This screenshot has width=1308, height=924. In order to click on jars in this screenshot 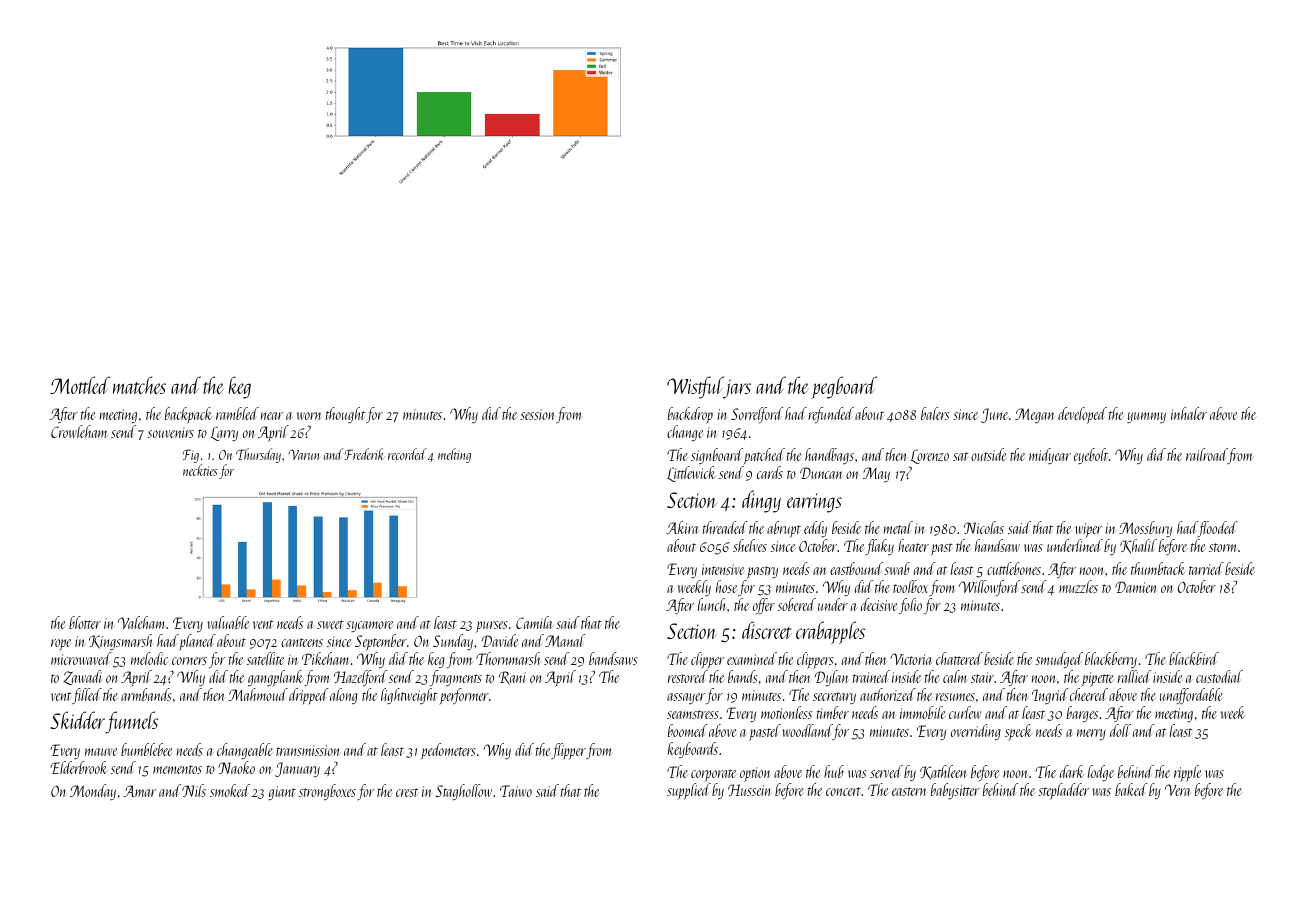, I will do `click(737, 389)`.
